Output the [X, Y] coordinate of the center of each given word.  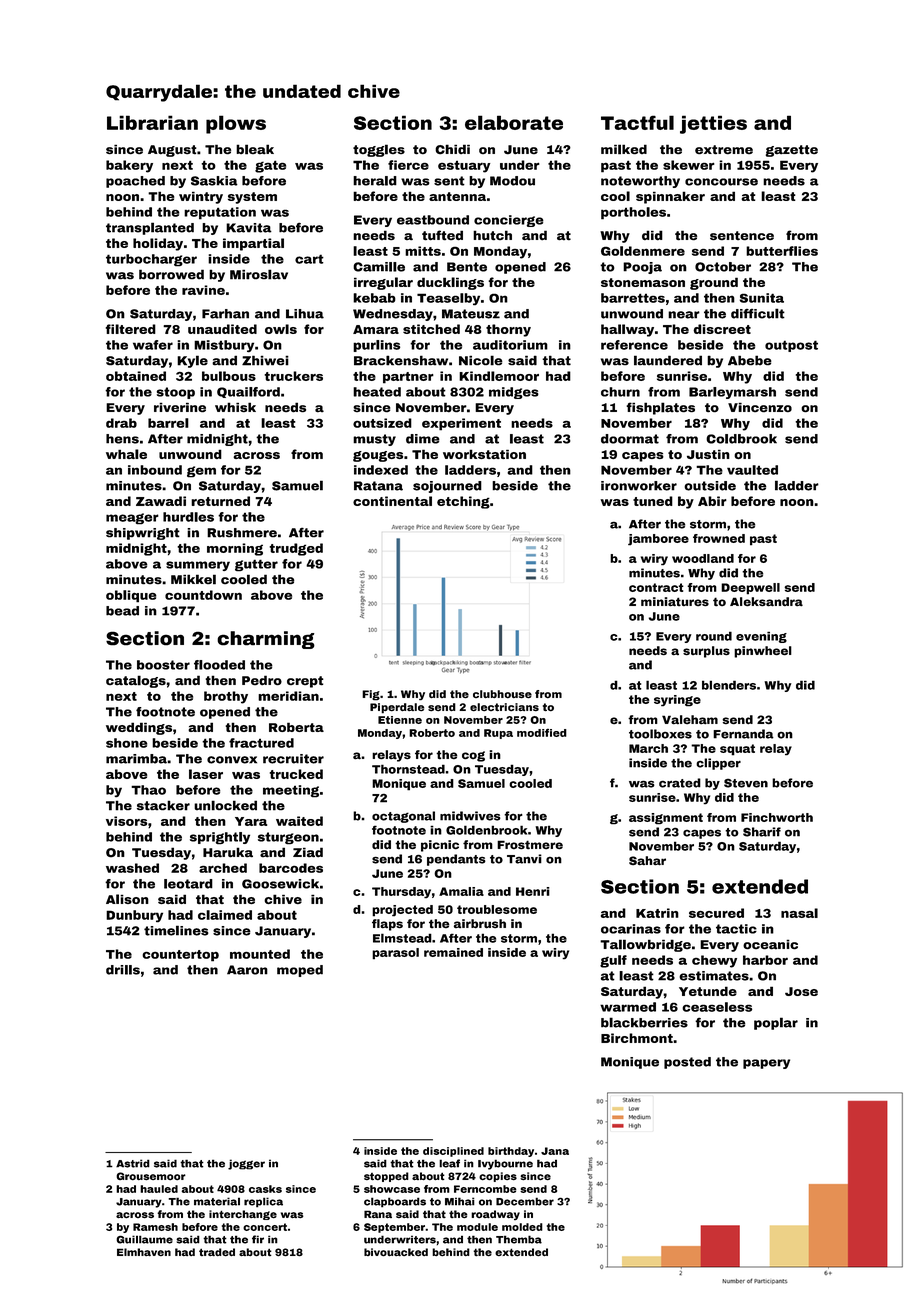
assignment [666, 818]
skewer [688, 165]
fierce [408, 165]
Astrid [133, 1163]
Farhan [225, 314]
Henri [533, 891]
